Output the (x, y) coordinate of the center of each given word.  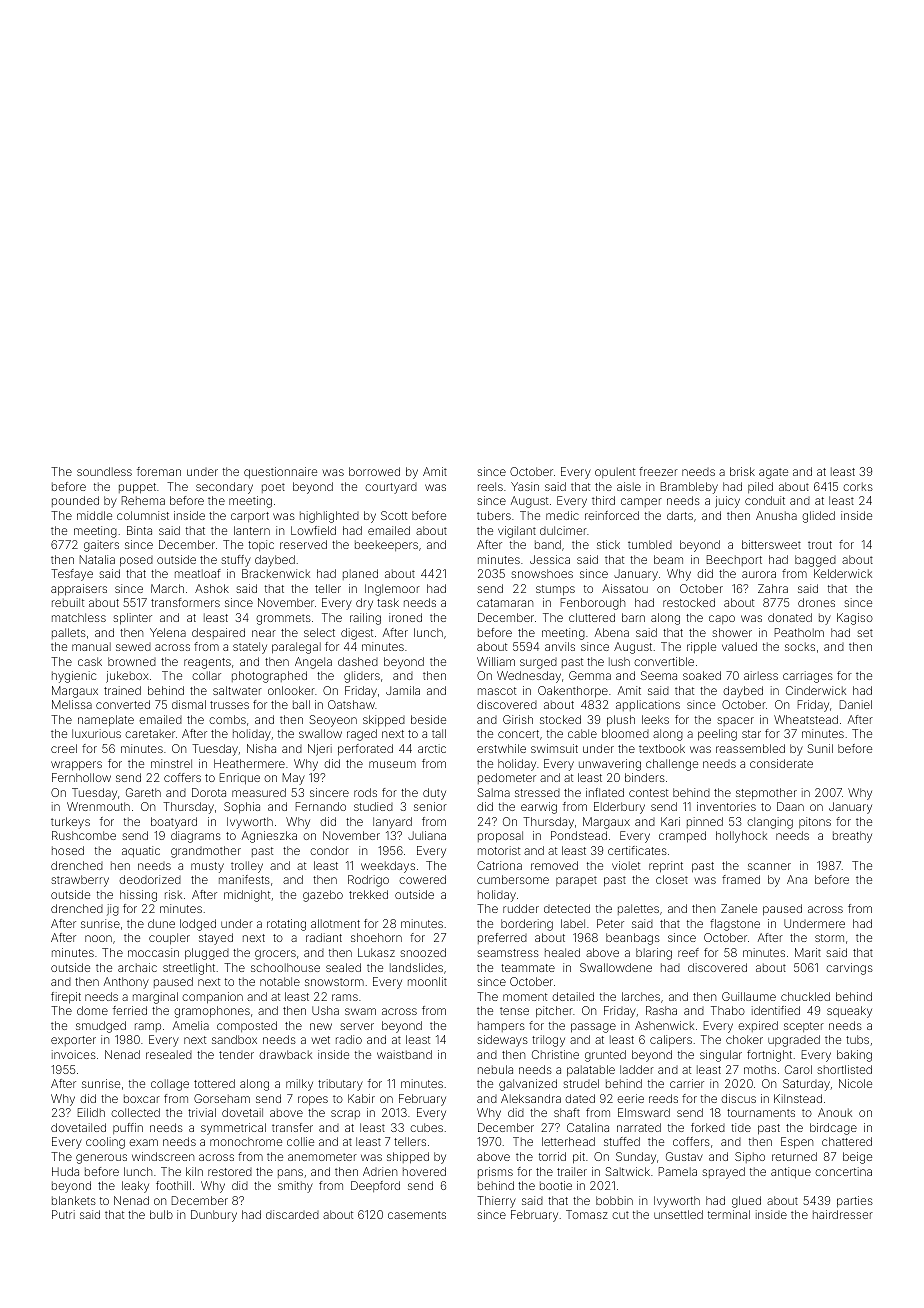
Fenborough (593, 604)
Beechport (734, 560)
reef (688, 952)
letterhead (568, 1141)
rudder (521, 908)
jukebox (127, 677)
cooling (105, 1143)
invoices (74, 1054)
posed (136, 561)
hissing (138, 896)
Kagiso (855, 619)
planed (360, 574)
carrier (687, 1083)
